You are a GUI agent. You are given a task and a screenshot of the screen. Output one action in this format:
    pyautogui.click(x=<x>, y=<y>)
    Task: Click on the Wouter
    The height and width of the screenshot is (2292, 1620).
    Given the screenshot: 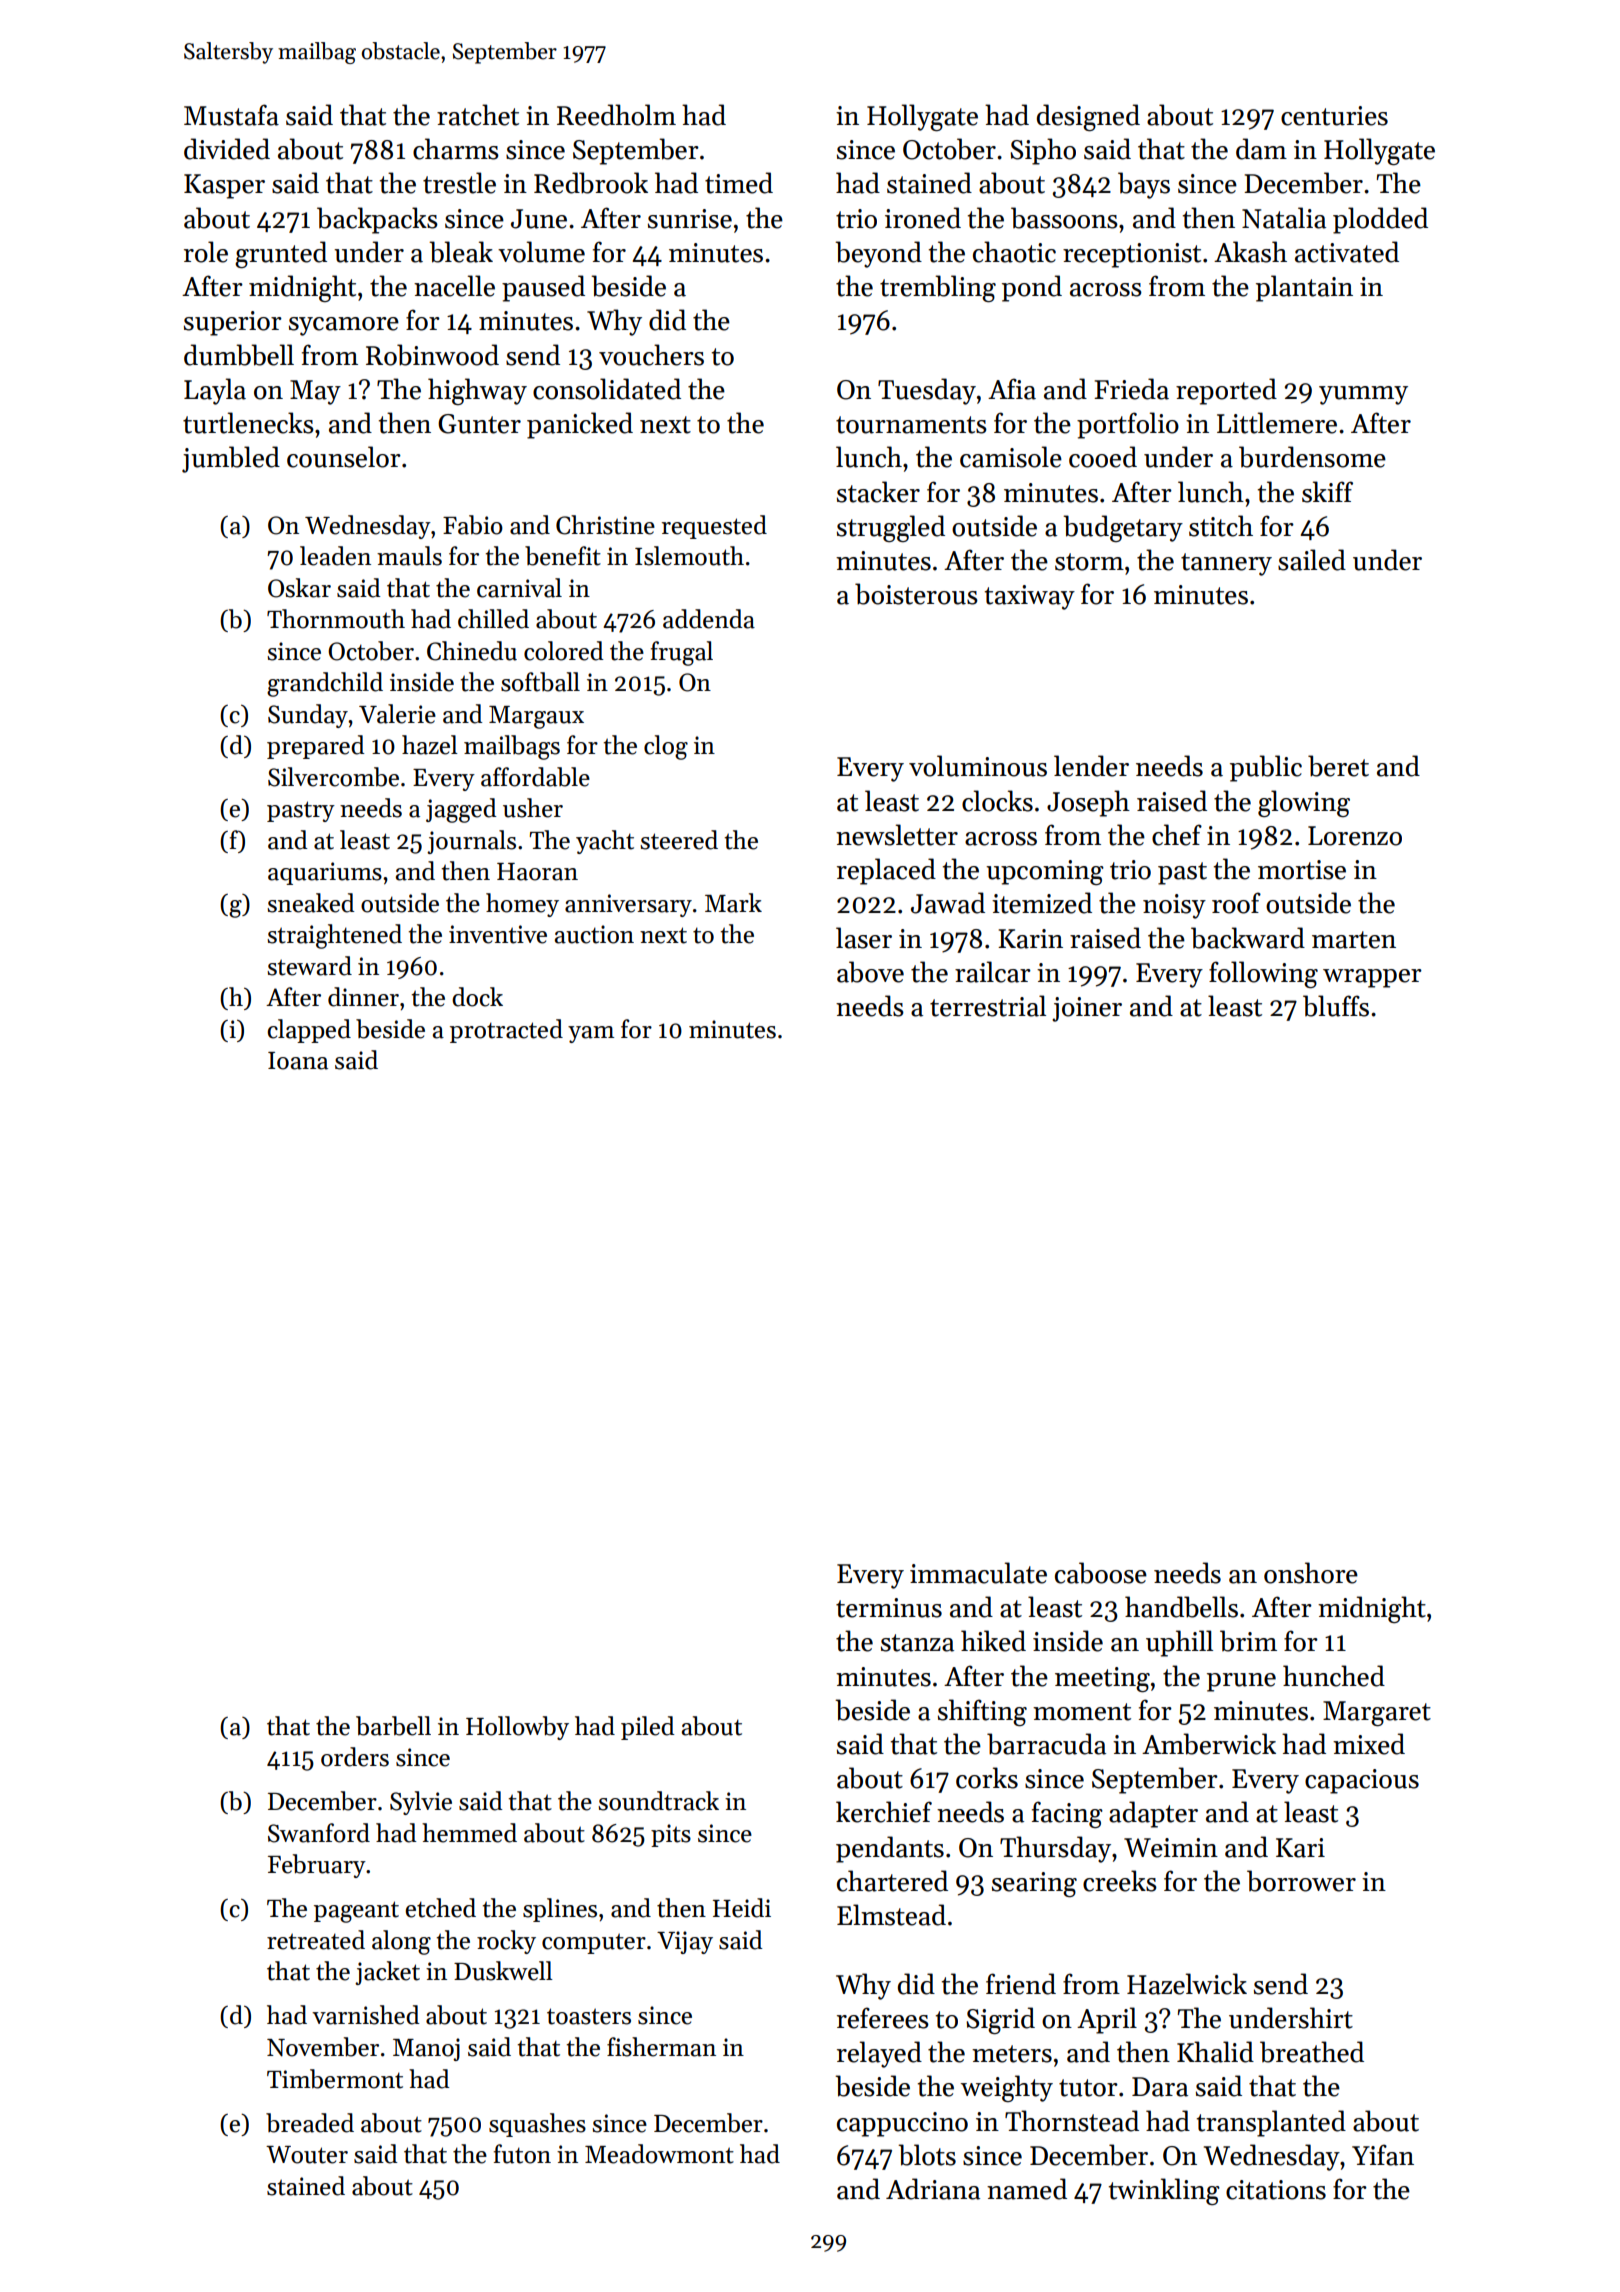 What is the action you would take?
    pyautogui.click(x=307, y=2155)
